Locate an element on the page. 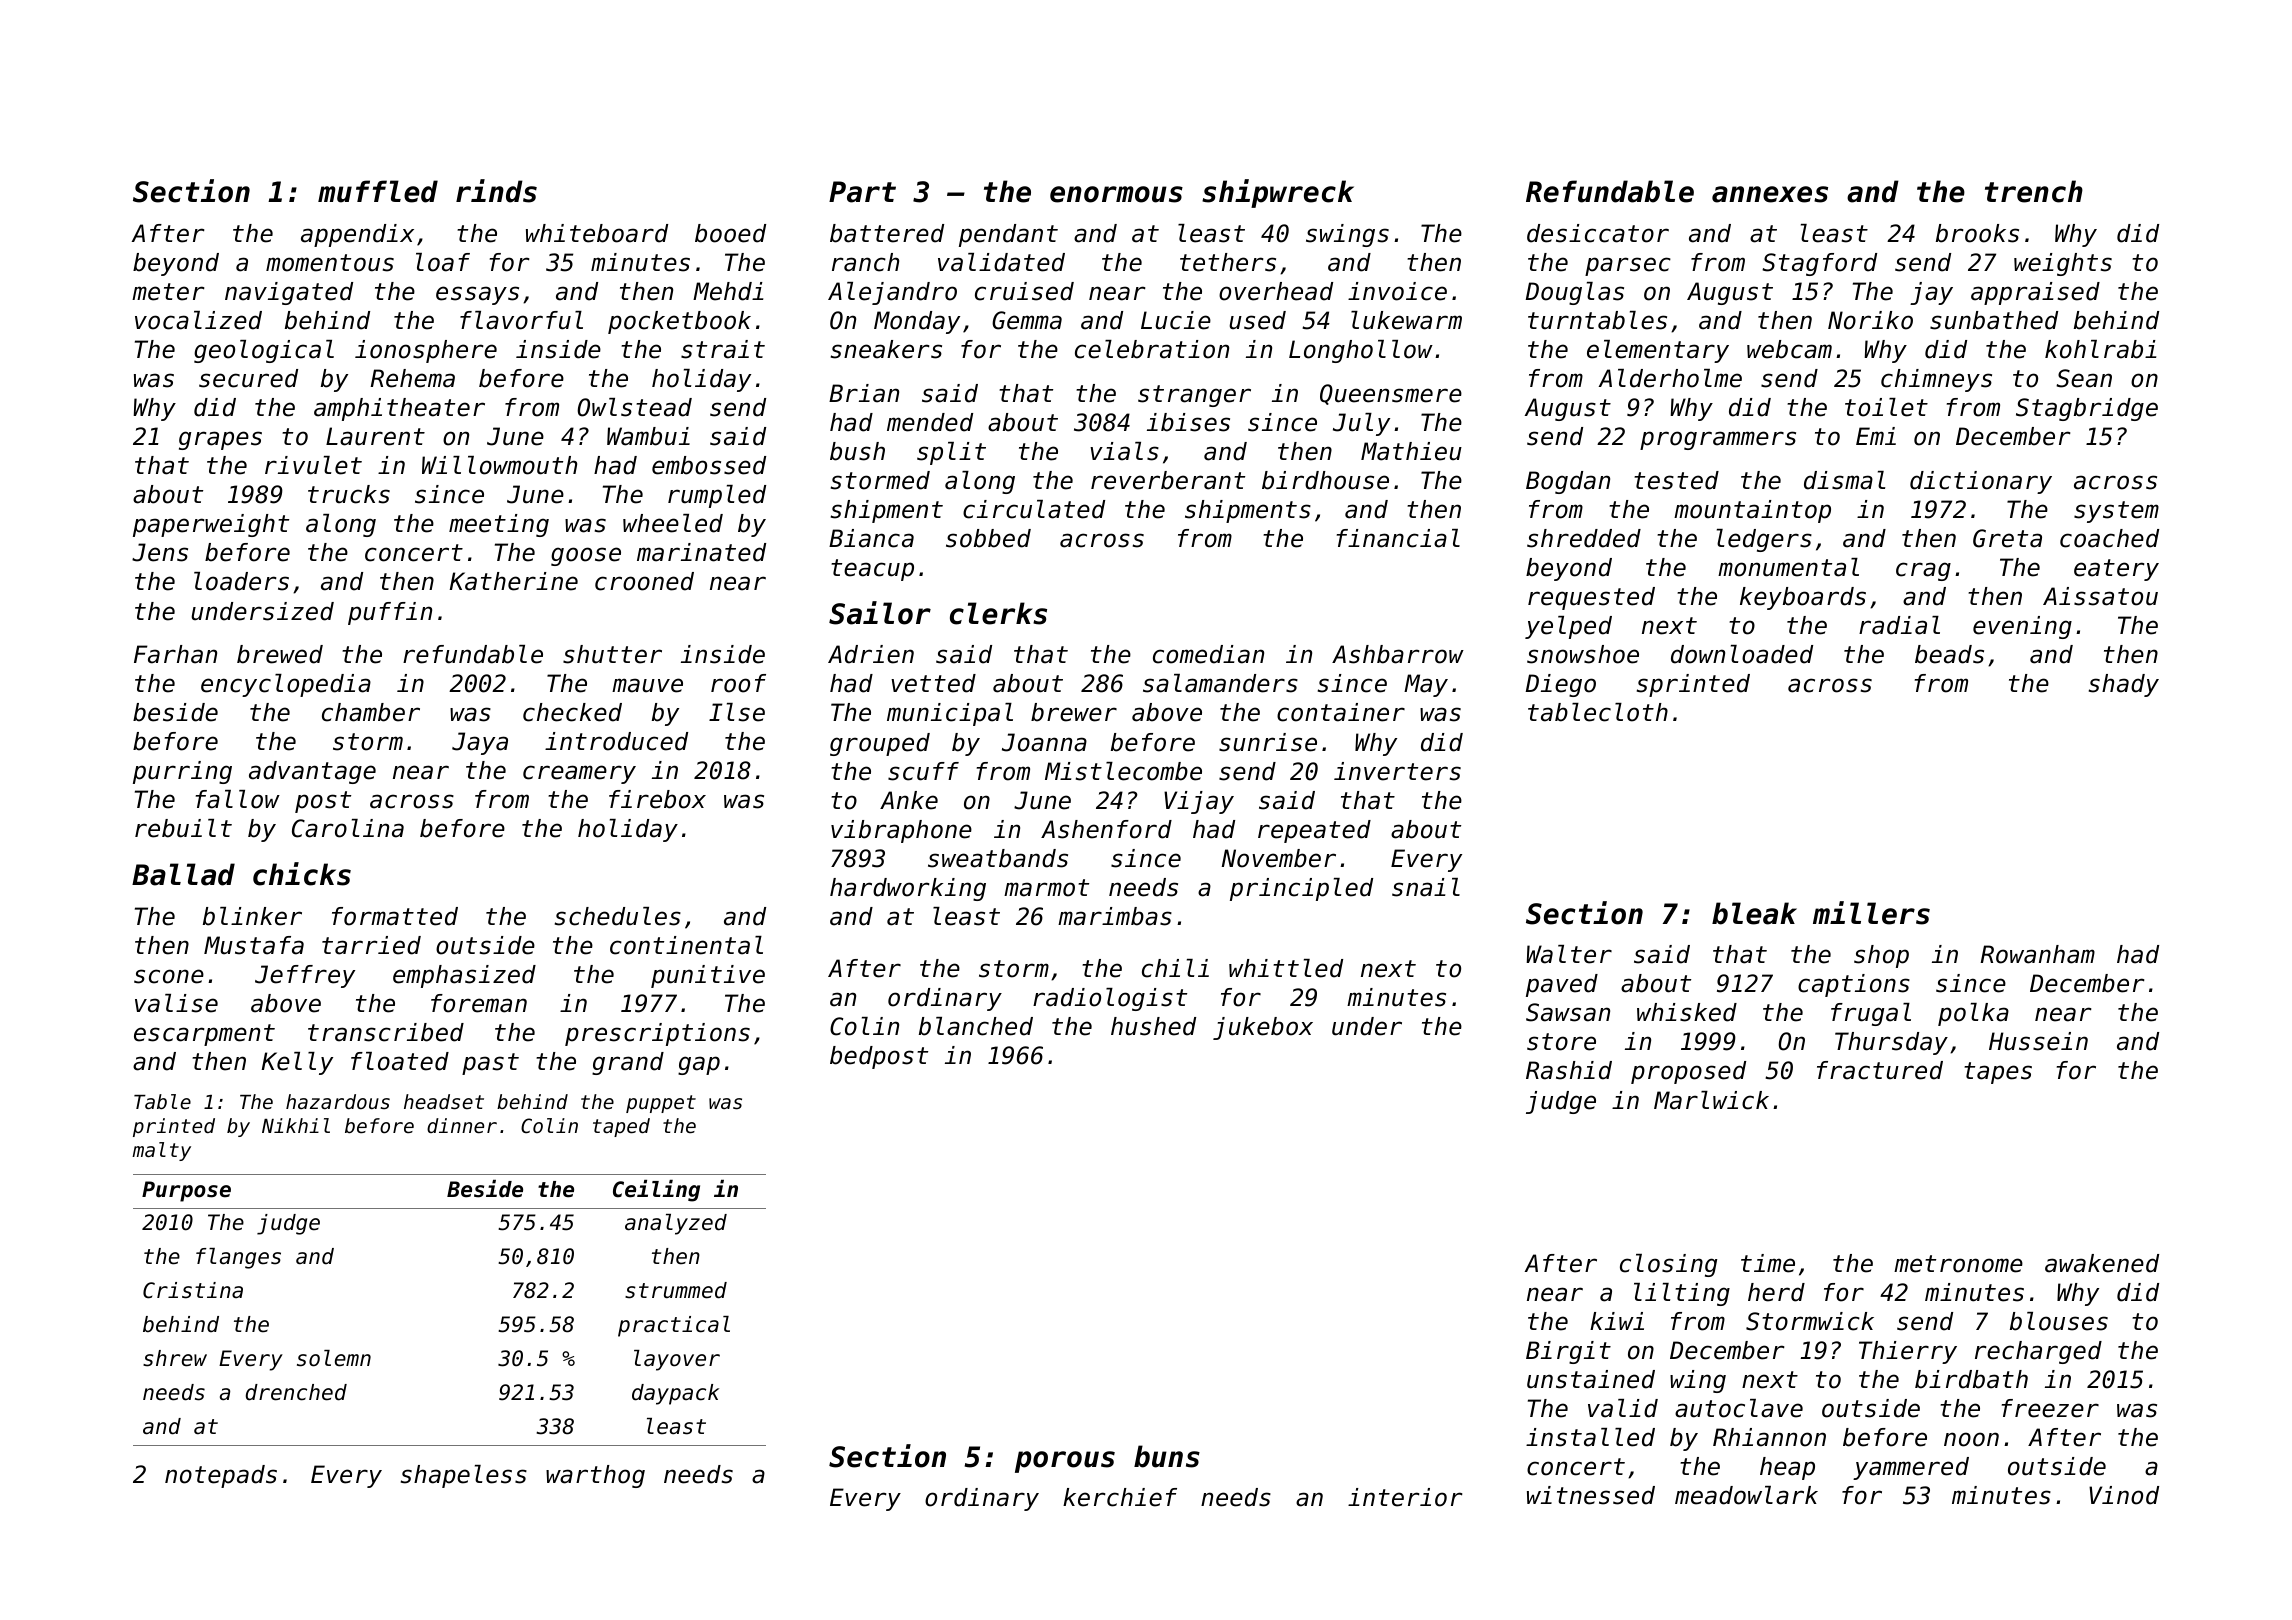 The width and height of the document is (2292, 1620). shapeless is located at coordinates (464, 1476).
